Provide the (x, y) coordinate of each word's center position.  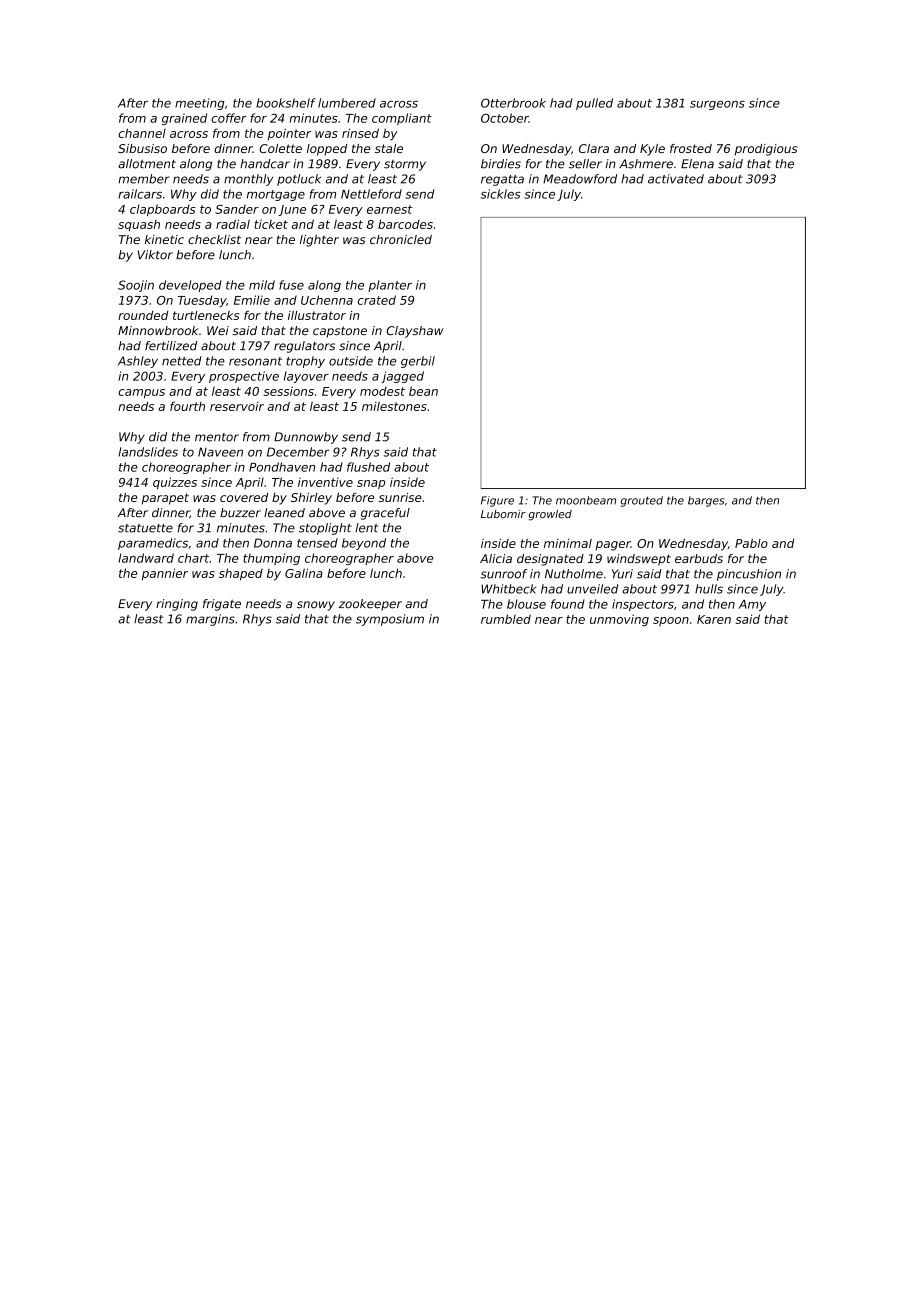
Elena (697, 164)
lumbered (347, 103)
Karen (714, 619)
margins (210, 620)
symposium (390, 620)
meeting (199, 104)
